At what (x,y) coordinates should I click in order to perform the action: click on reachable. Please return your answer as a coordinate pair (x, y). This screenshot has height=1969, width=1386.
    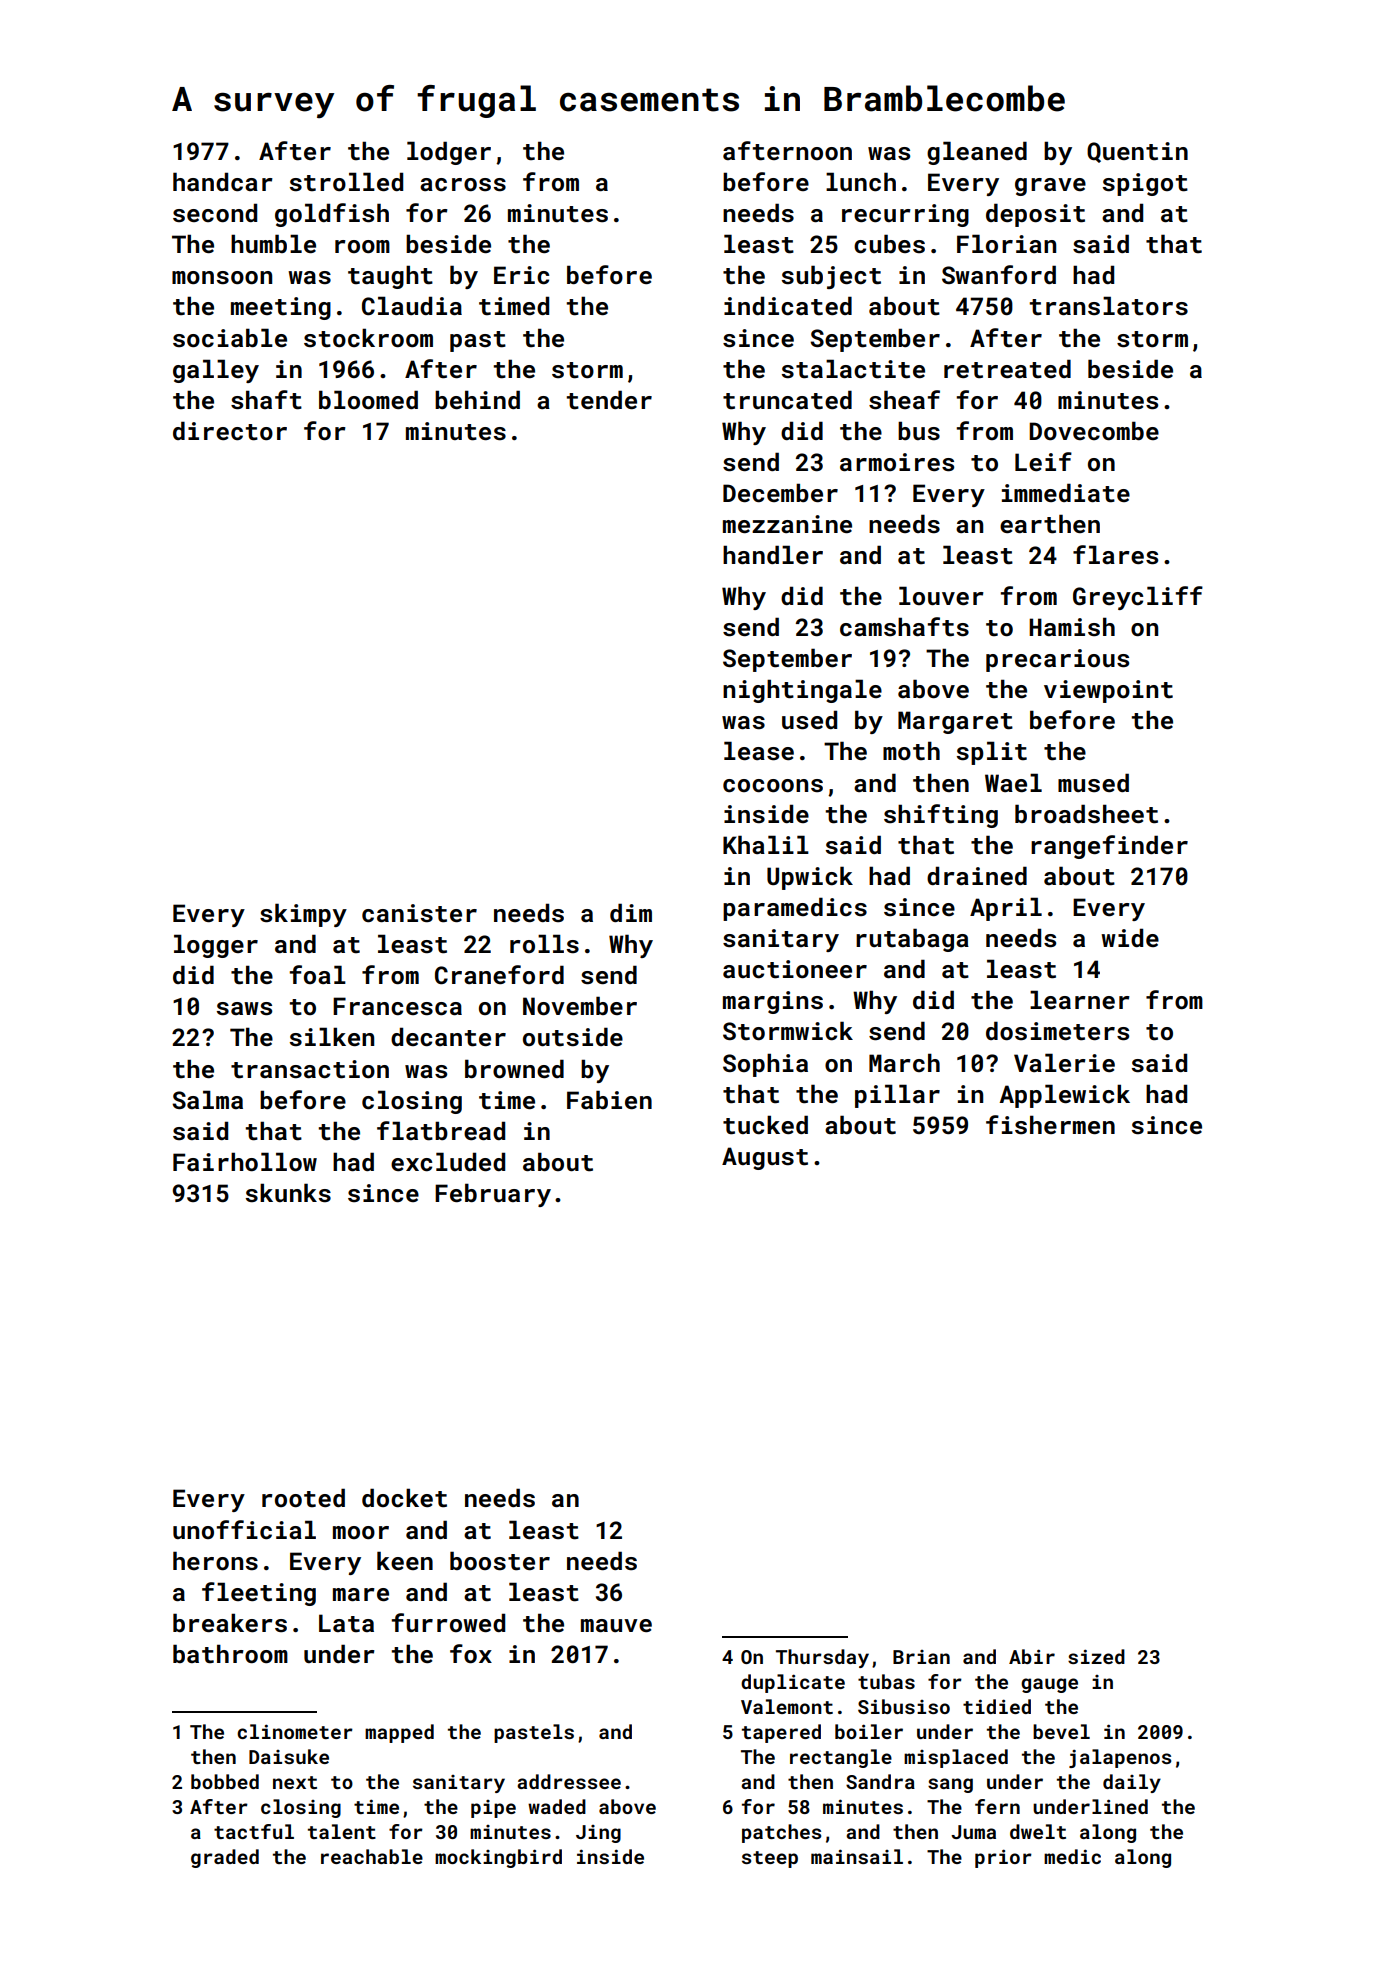
    Looking at the image, I should click on (372, 1856).
